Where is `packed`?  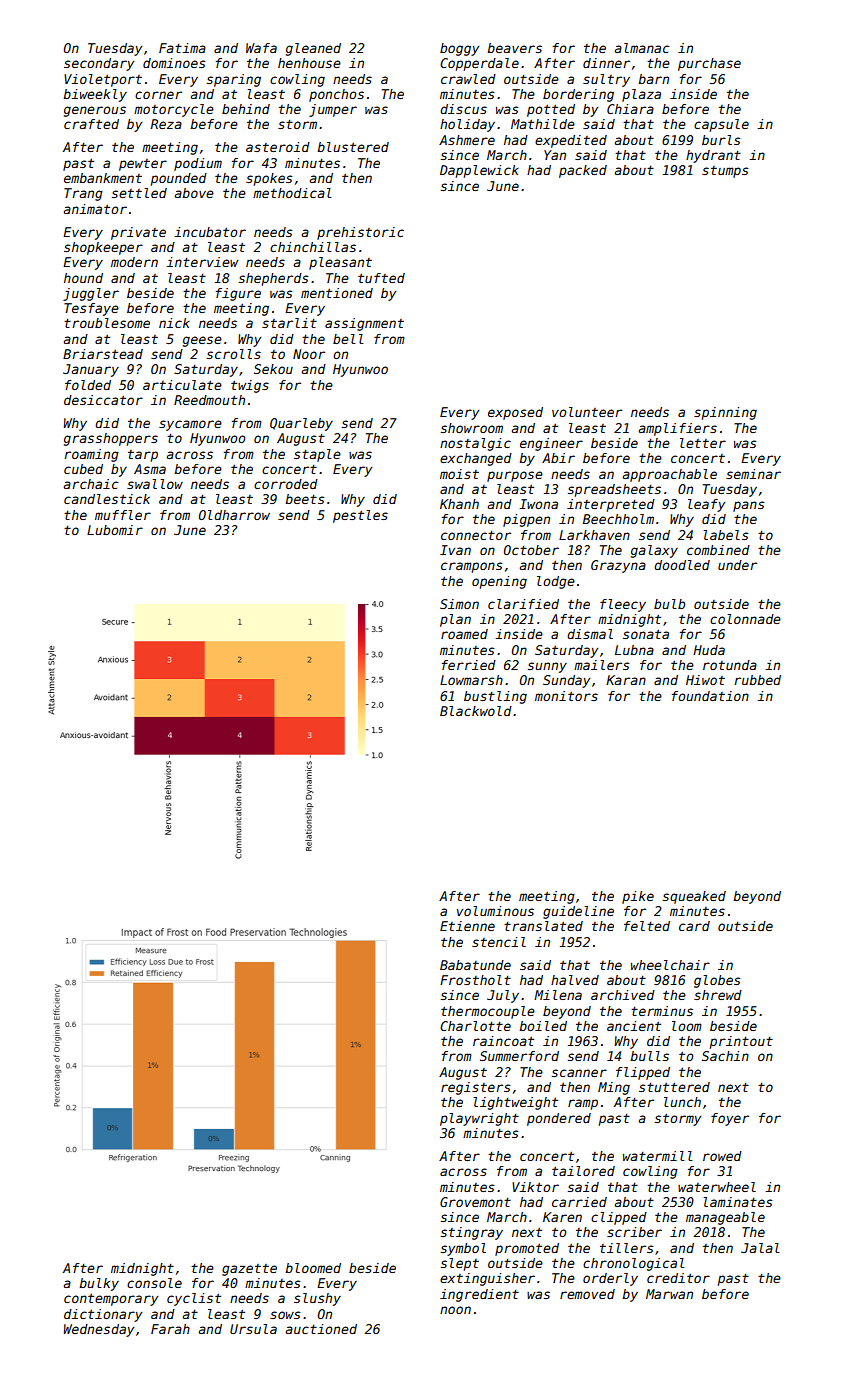 packed is located at coordinates (583, 171).
